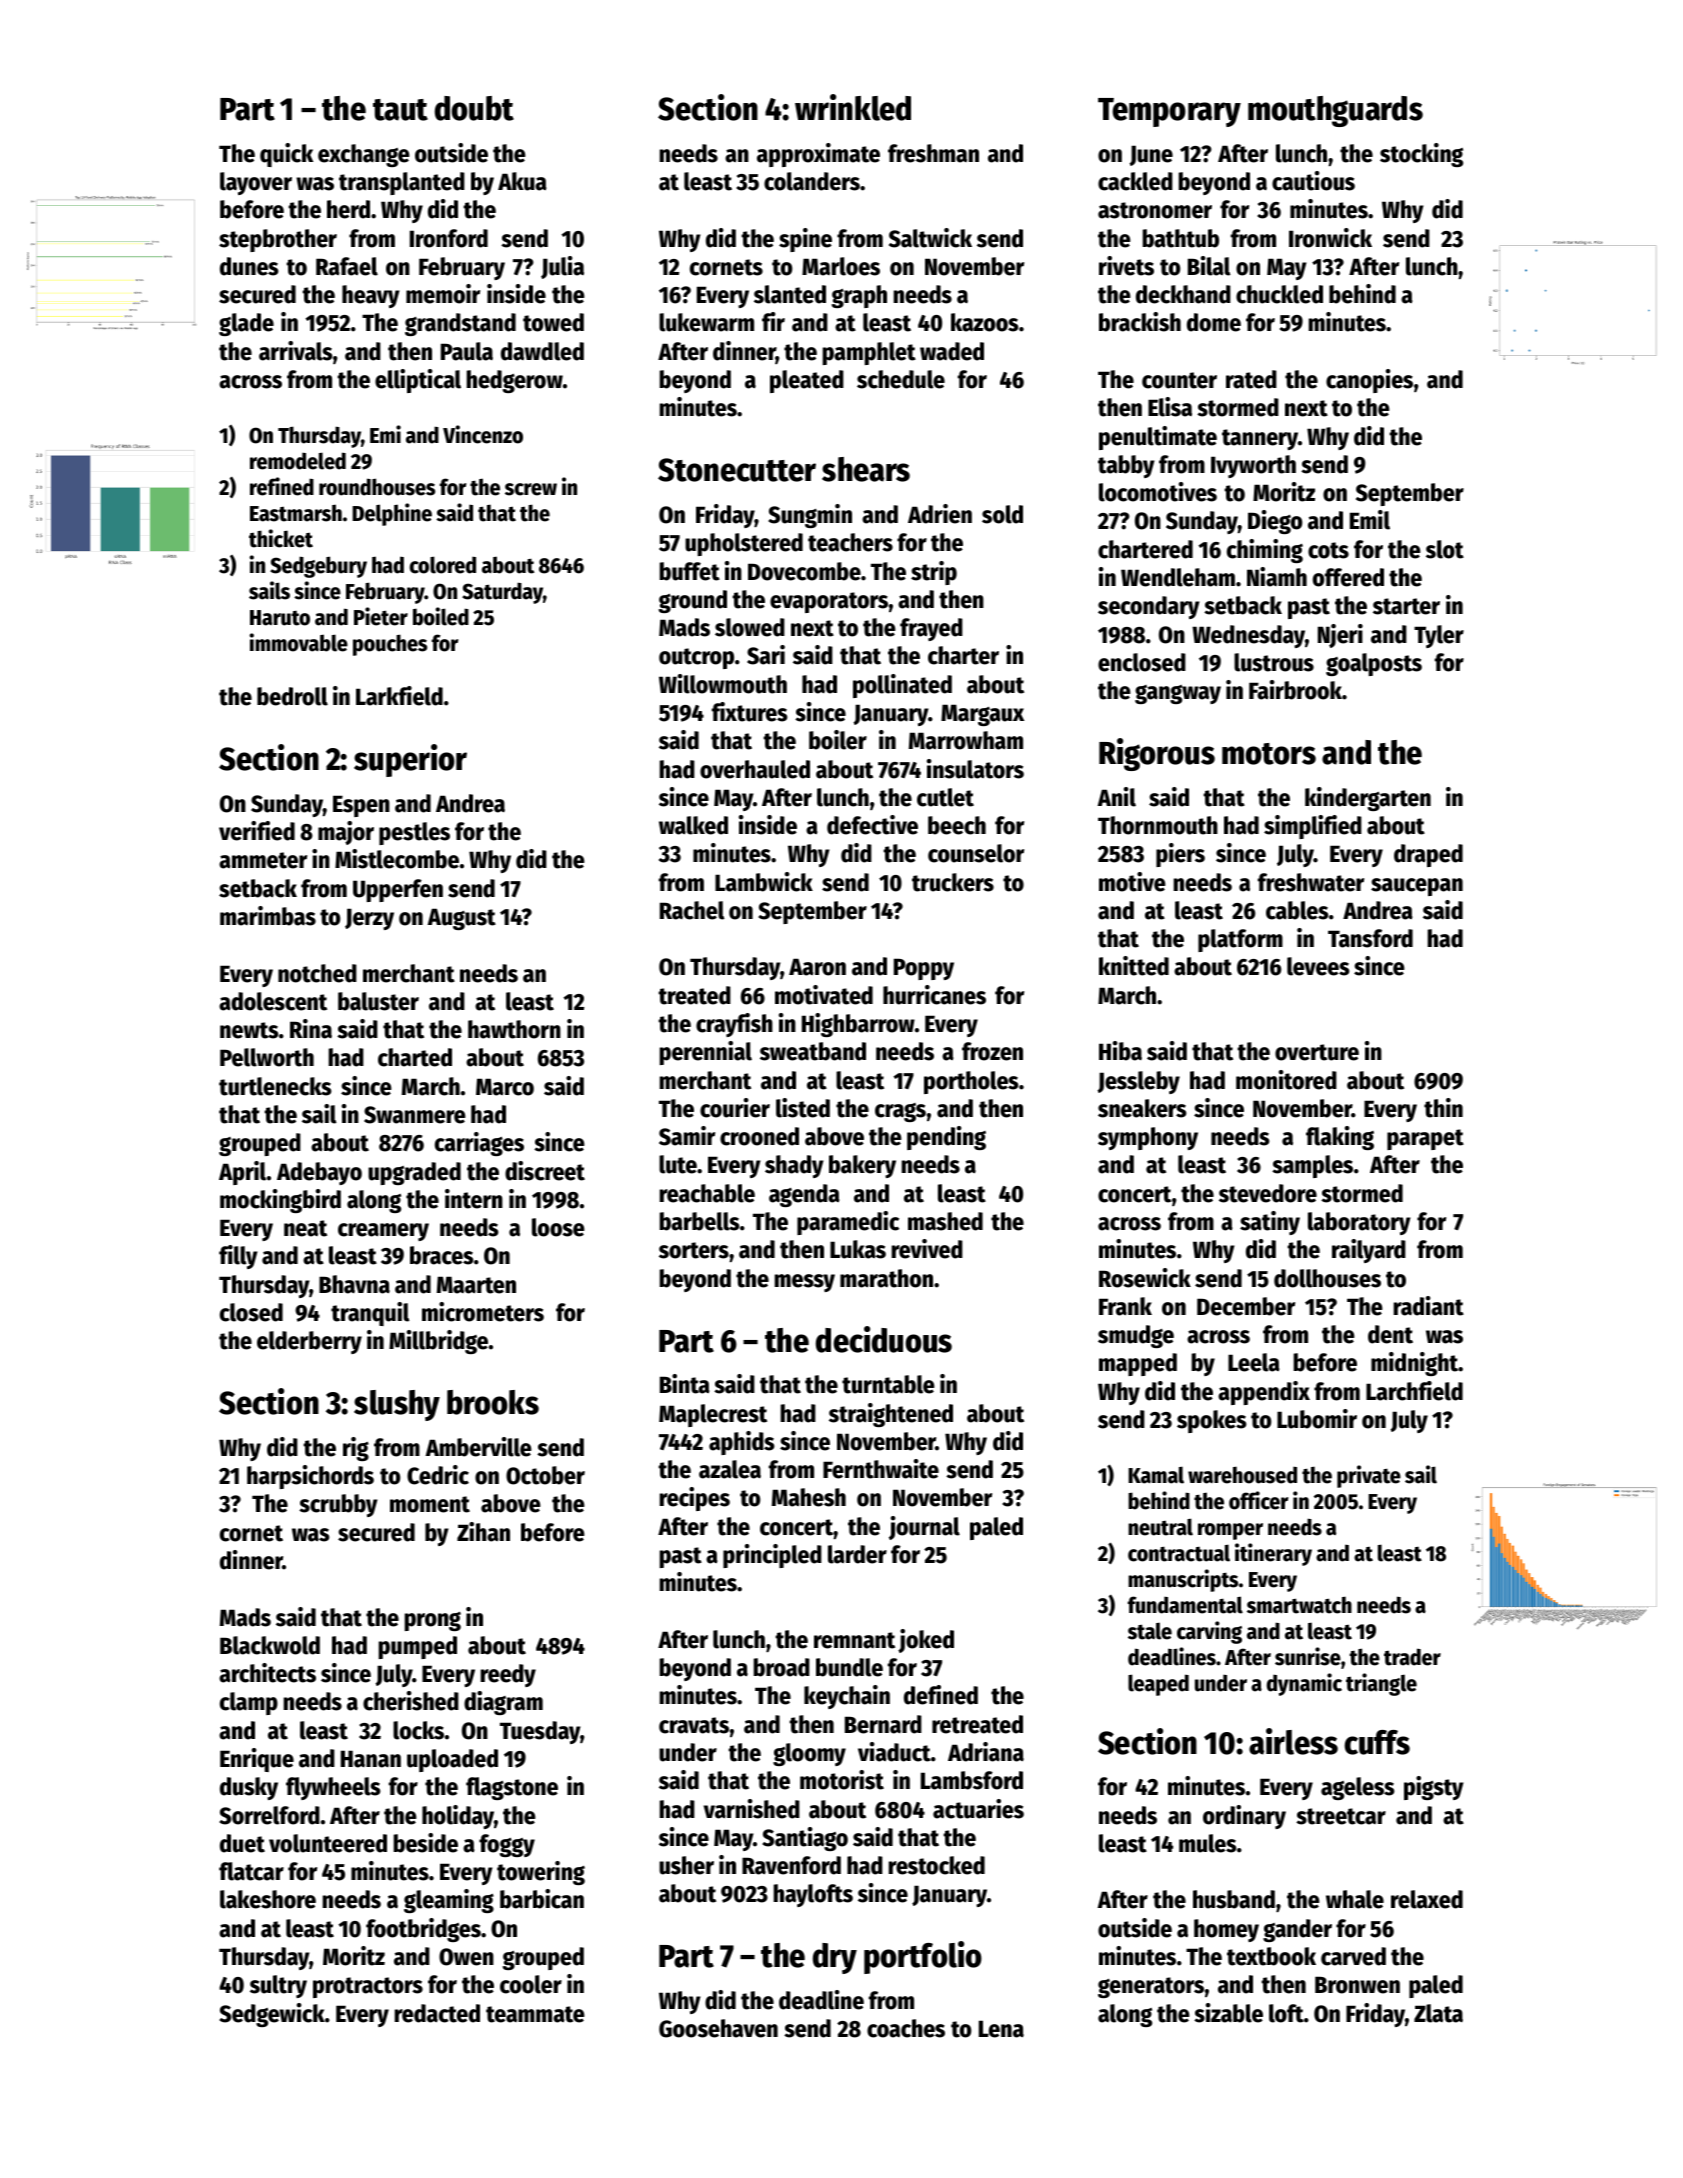 The width and height of the document is (1683, 2178). I want to click on mouthguards, so click(1335, 111).
